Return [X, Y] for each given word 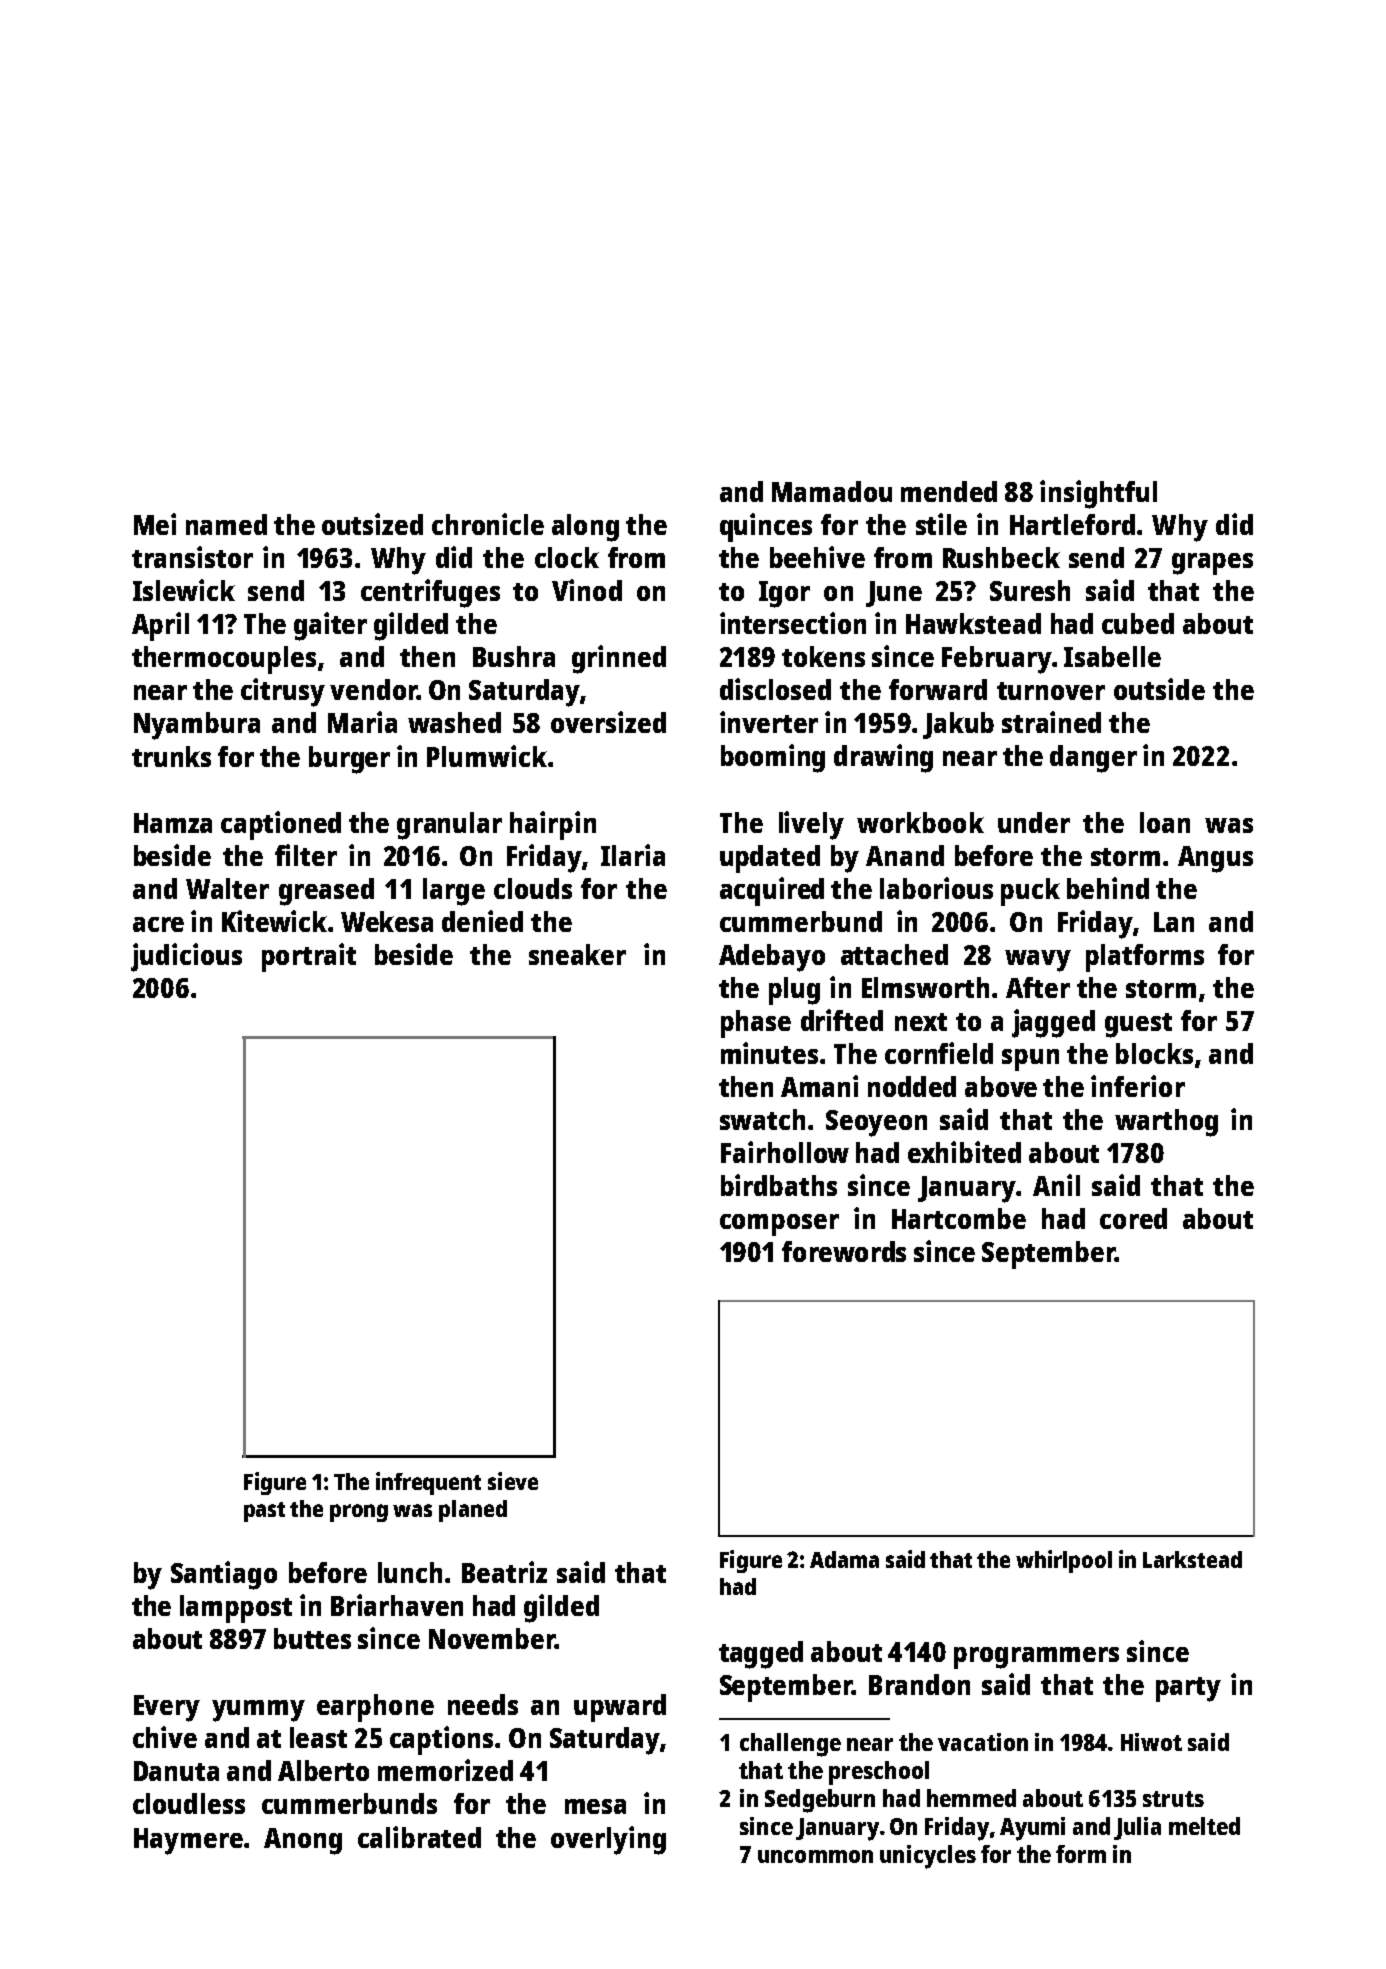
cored [1133, 1218]
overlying [608, 1840]
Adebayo [772, 958]
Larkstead [1192, 1559]
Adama [844, 1559]
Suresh [1030, 590]
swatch [762, 1119]
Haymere [188, 1841]
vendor [373, 689]
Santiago [224, 1575]
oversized [608, 722]
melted [1204, 1826]
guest [1138, 1025]
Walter [227, 888]
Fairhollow [785, 1152]
